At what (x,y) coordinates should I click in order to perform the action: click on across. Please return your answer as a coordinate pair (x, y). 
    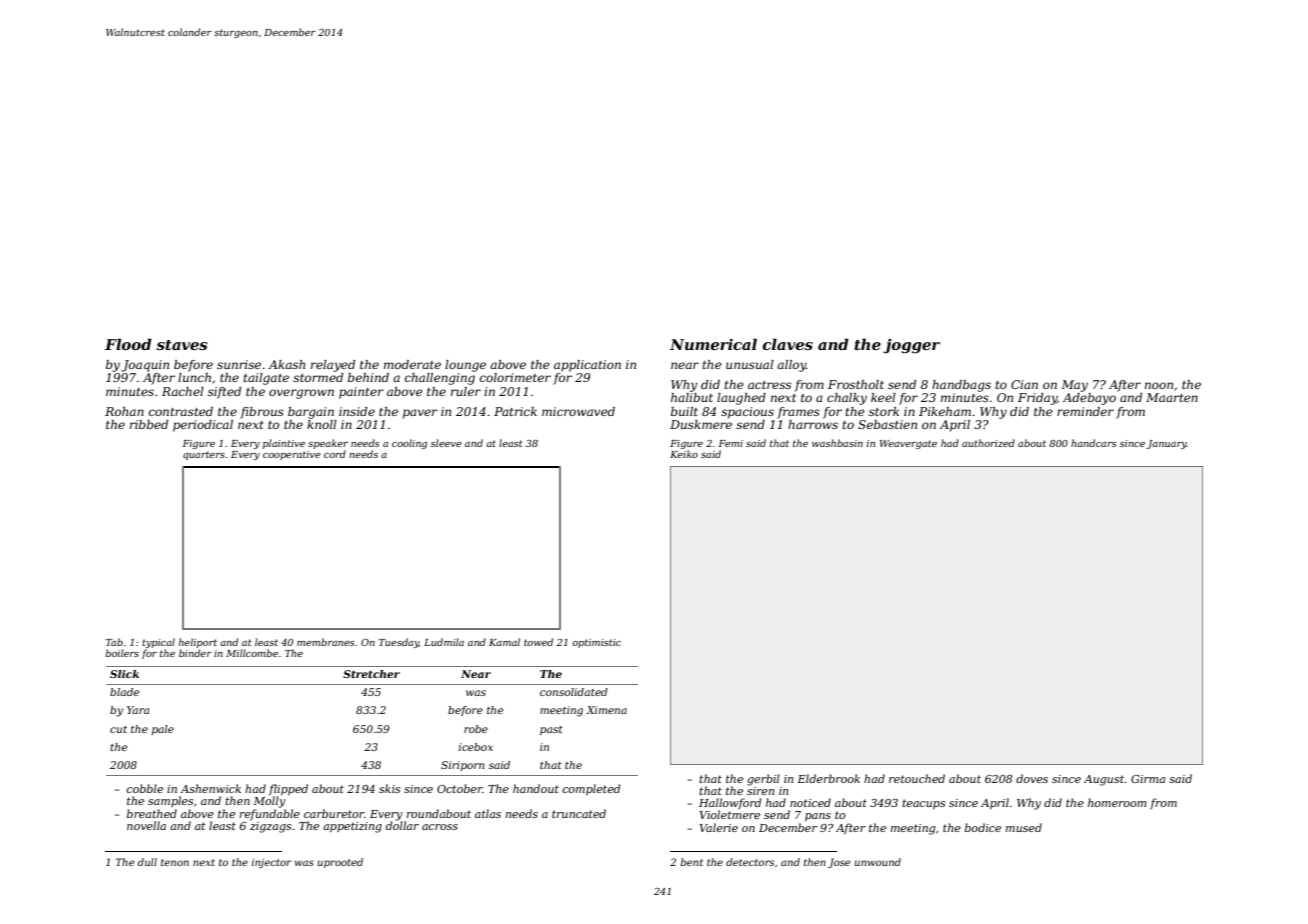
    Looking at the image, I should click on (440, 827).
